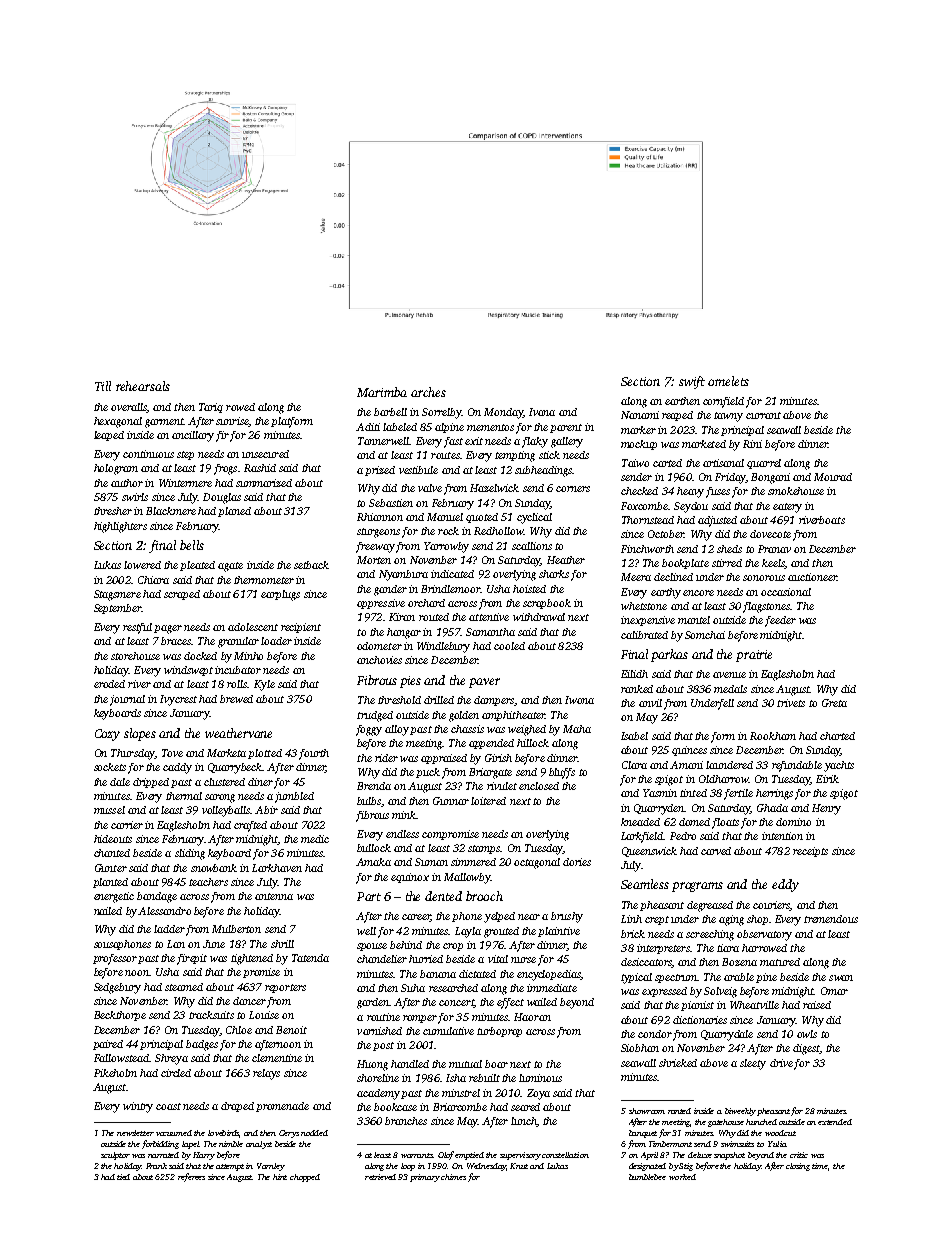 The width and height of the image is (952, 1233). Describe the element at coordinates (525, 1107) in the image. I see `seared` at that location.
